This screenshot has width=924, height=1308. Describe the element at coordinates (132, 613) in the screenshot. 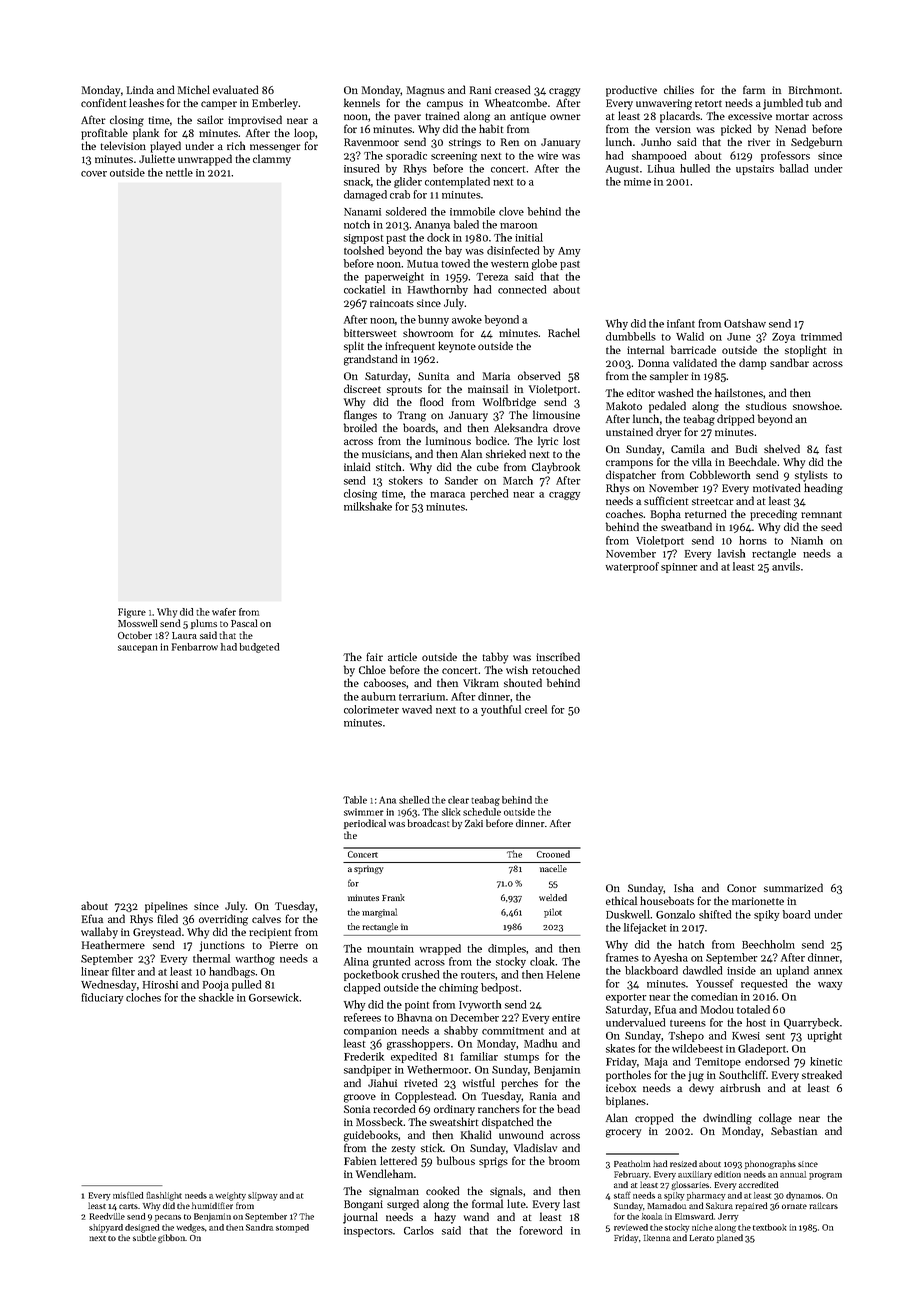

I see `Figure` at that location.
